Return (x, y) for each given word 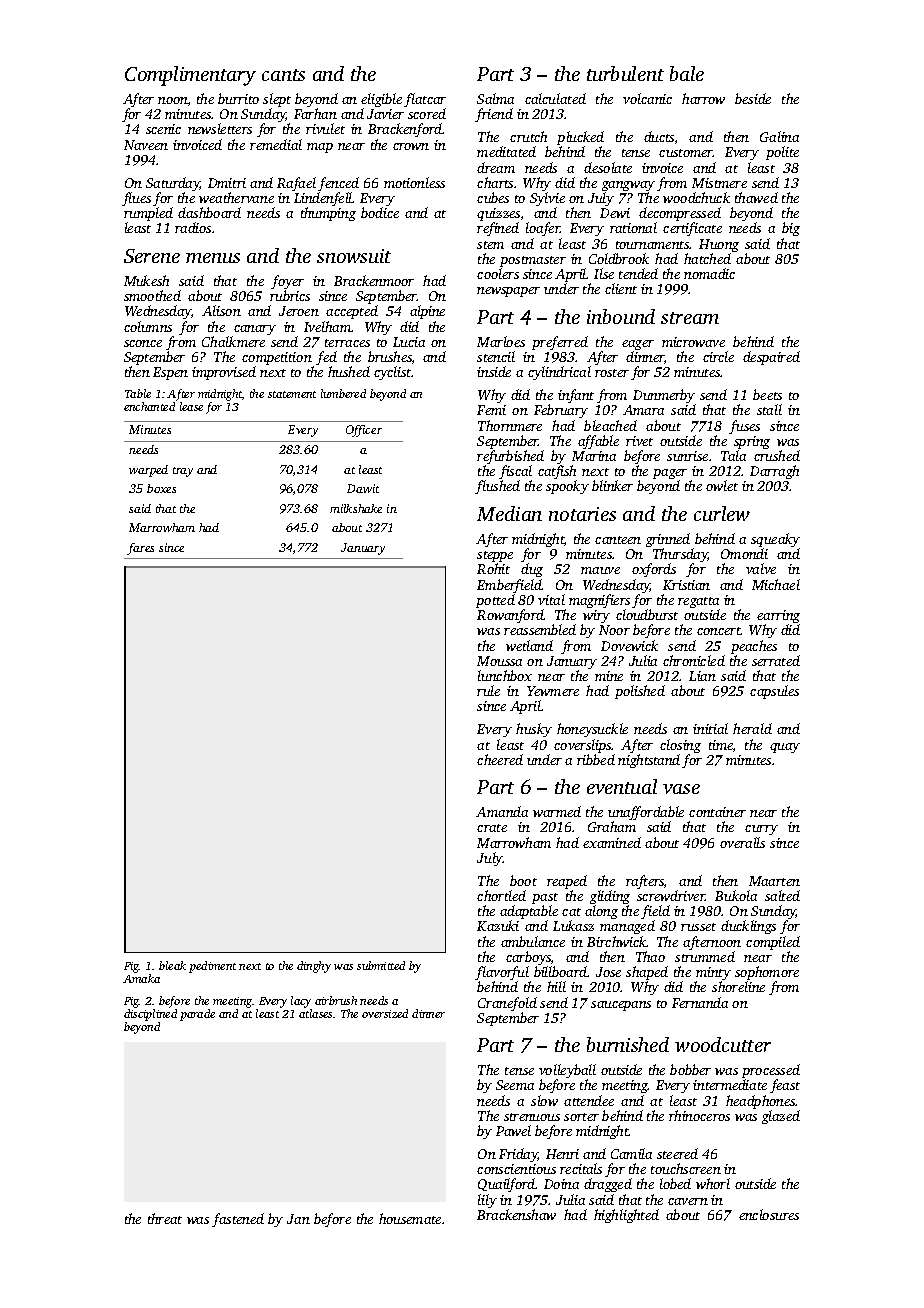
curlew (722, 513)
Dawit (363, 488)
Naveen (146, 145)
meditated (506, 151)
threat (165, 1218)
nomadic (709, 273)
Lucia (409, 342)
